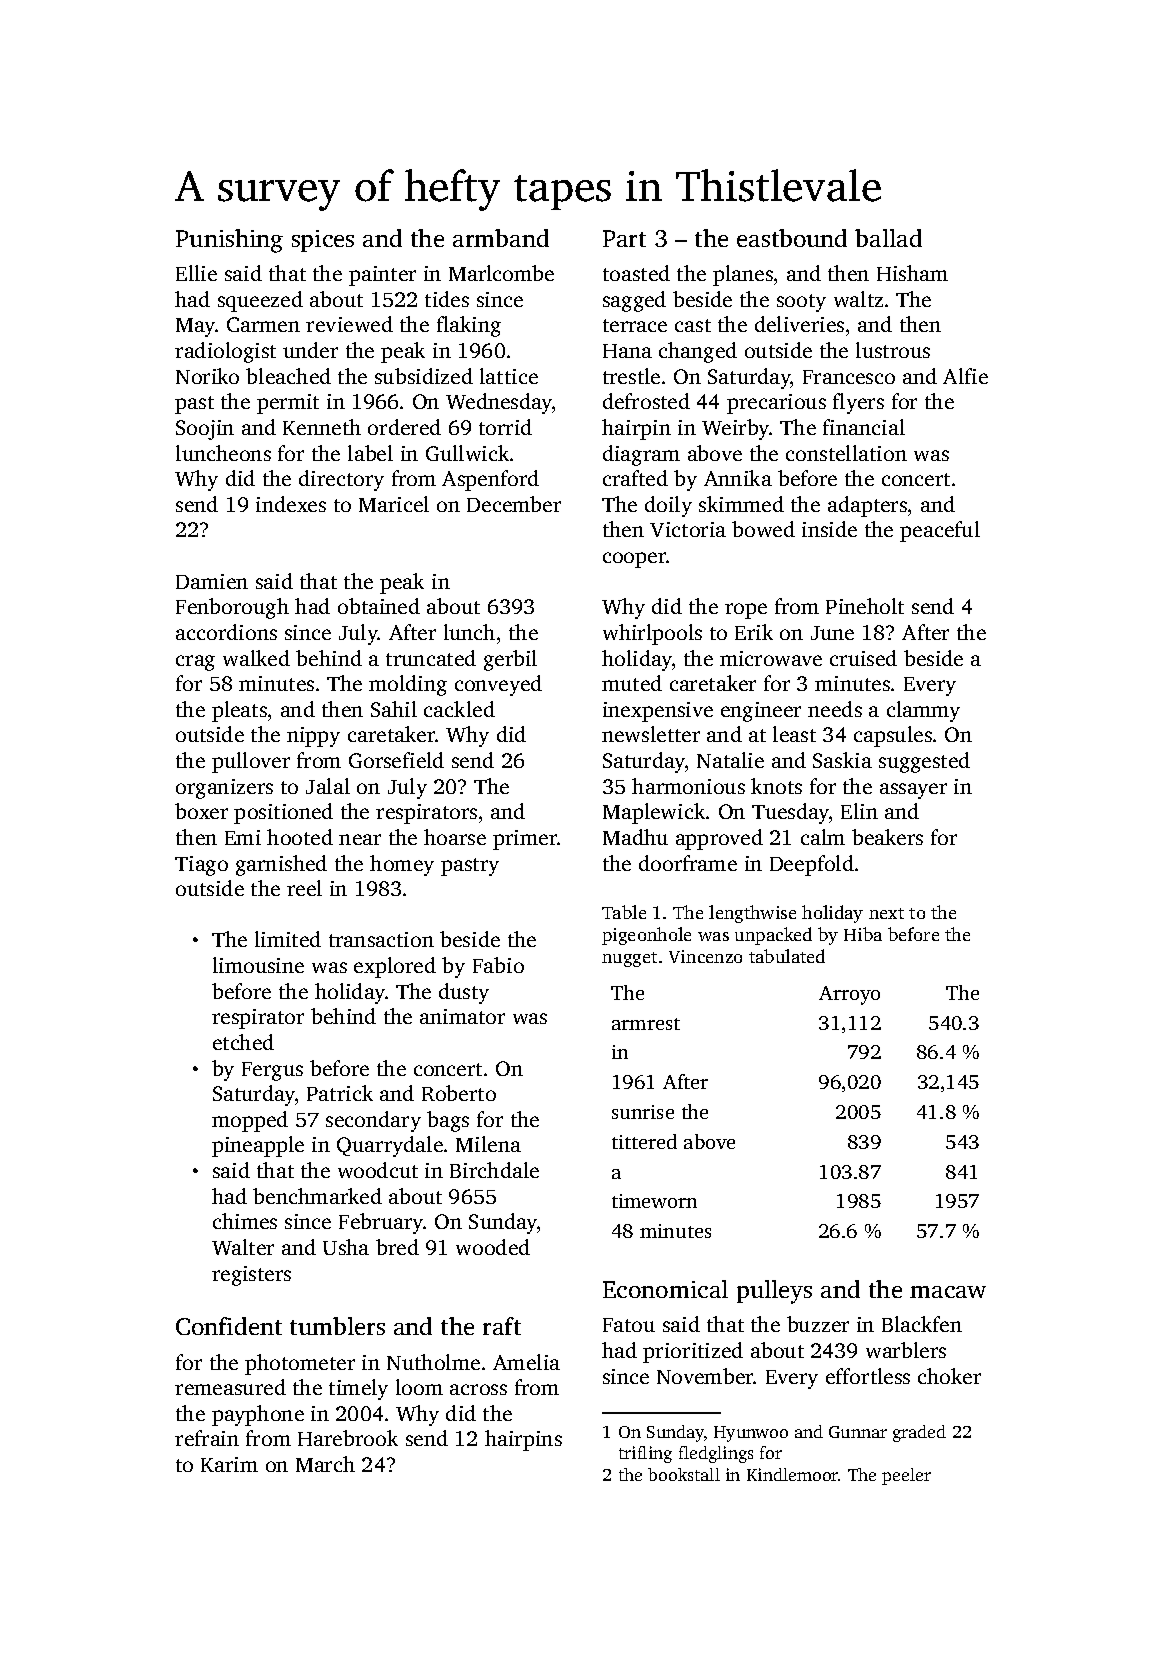 This screenshot has width=1165, height=1654. I want to click on gerbil, so click(510, 660).
